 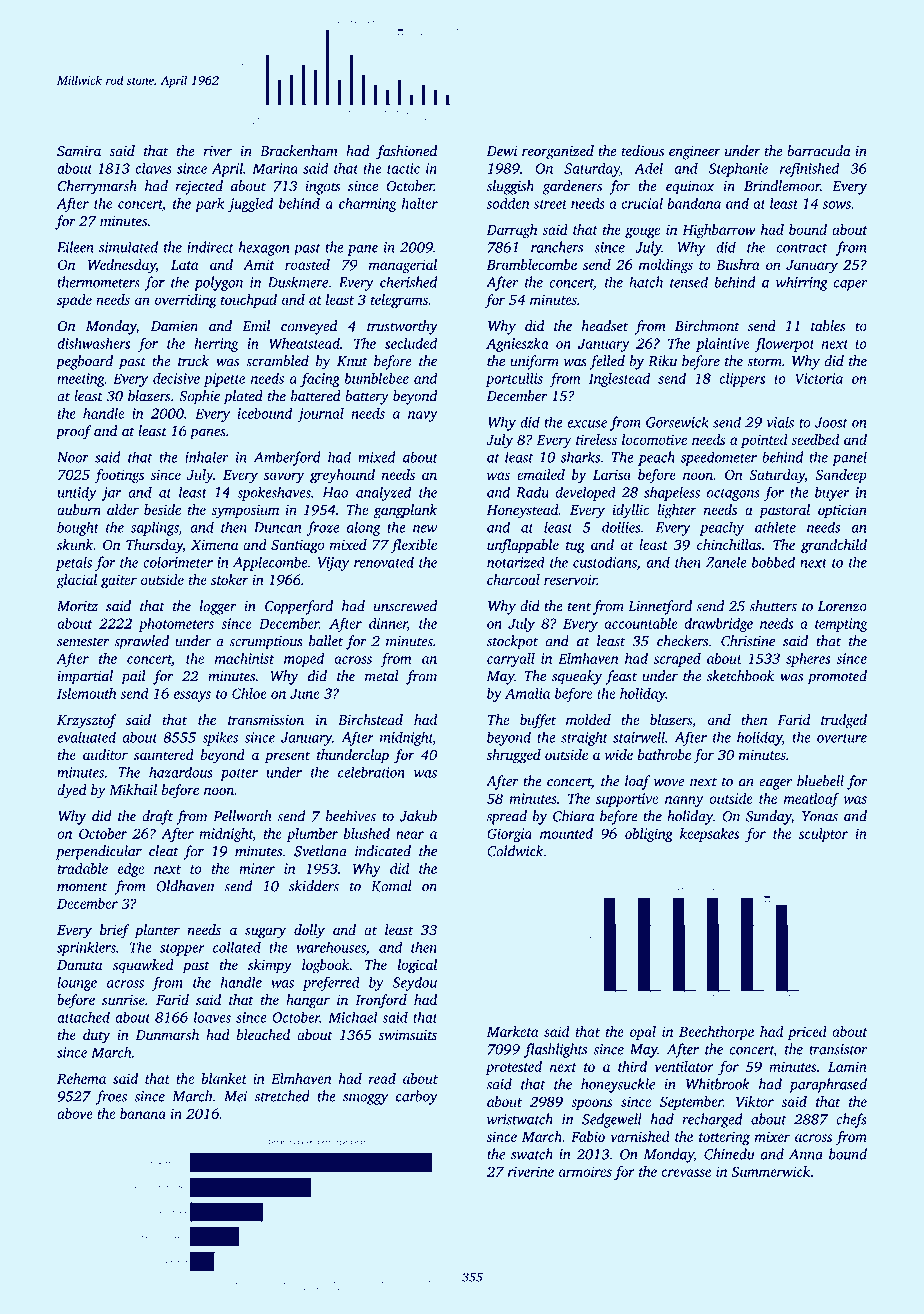 I want to click on Applecombe, so click(x=270, y=563).
